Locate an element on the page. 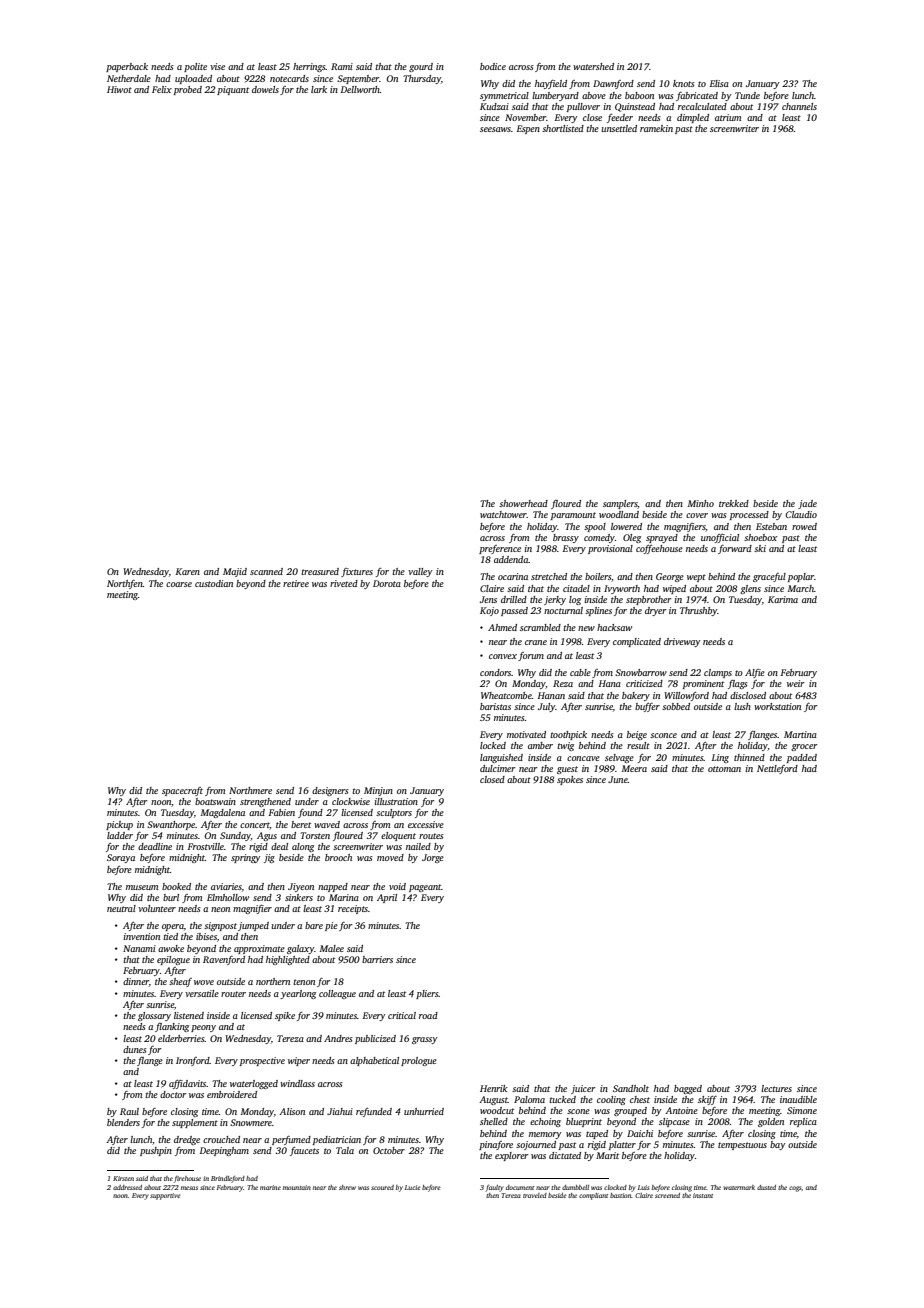 This document has height=1308, width=924. designers is located at coordinates (330, 791).
